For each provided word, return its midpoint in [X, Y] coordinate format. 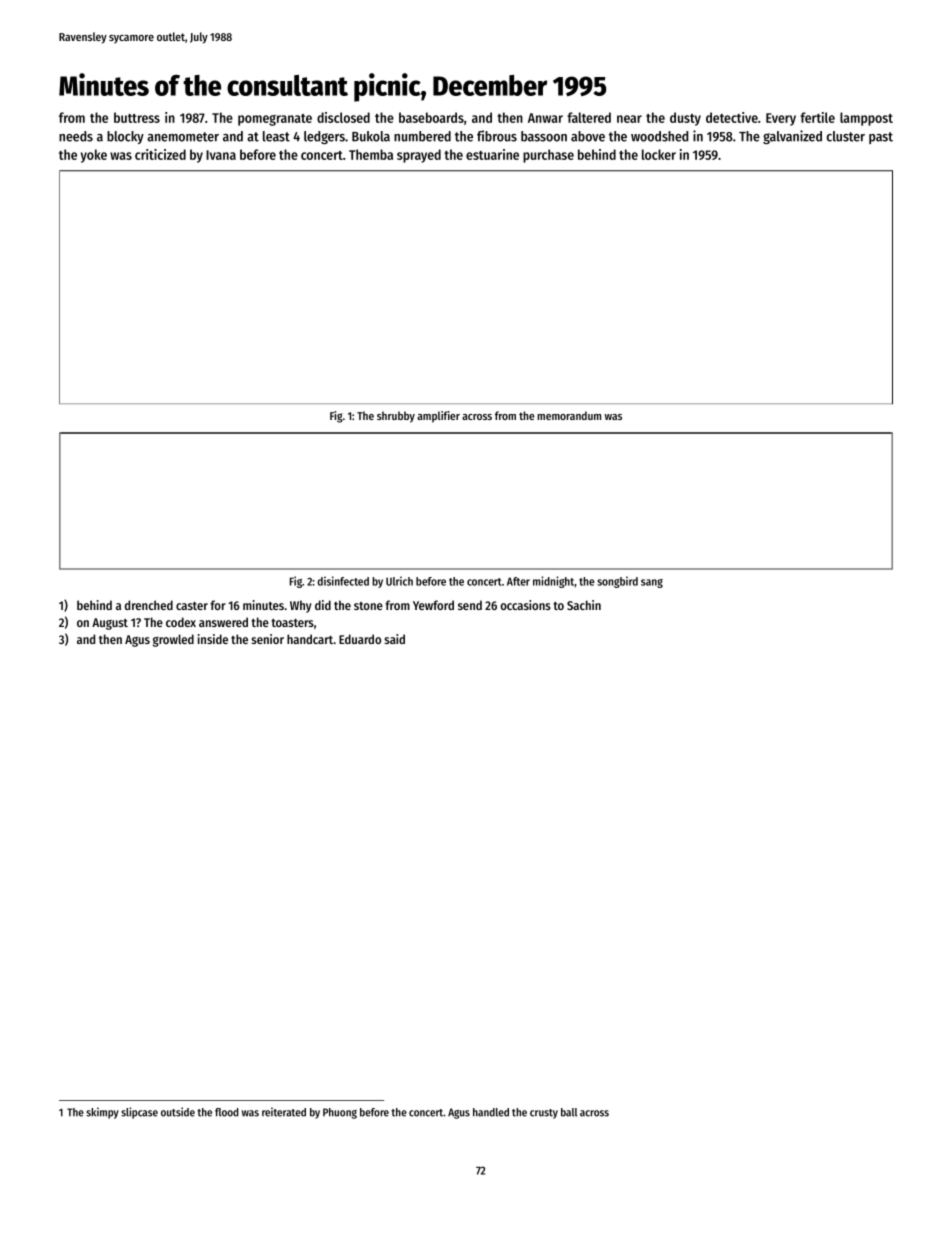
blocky [125, 137]
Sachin [584, 605]
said [394, 639]
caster [192, 606]
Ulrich [399, 581]
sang [652, 583]
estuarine [492, 154]
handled [491, 1112]
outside [178, 1112]
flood [227, 1112]
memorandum [569, 415]
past [881, 138]
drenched [149, 605]
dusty [685, 119]
